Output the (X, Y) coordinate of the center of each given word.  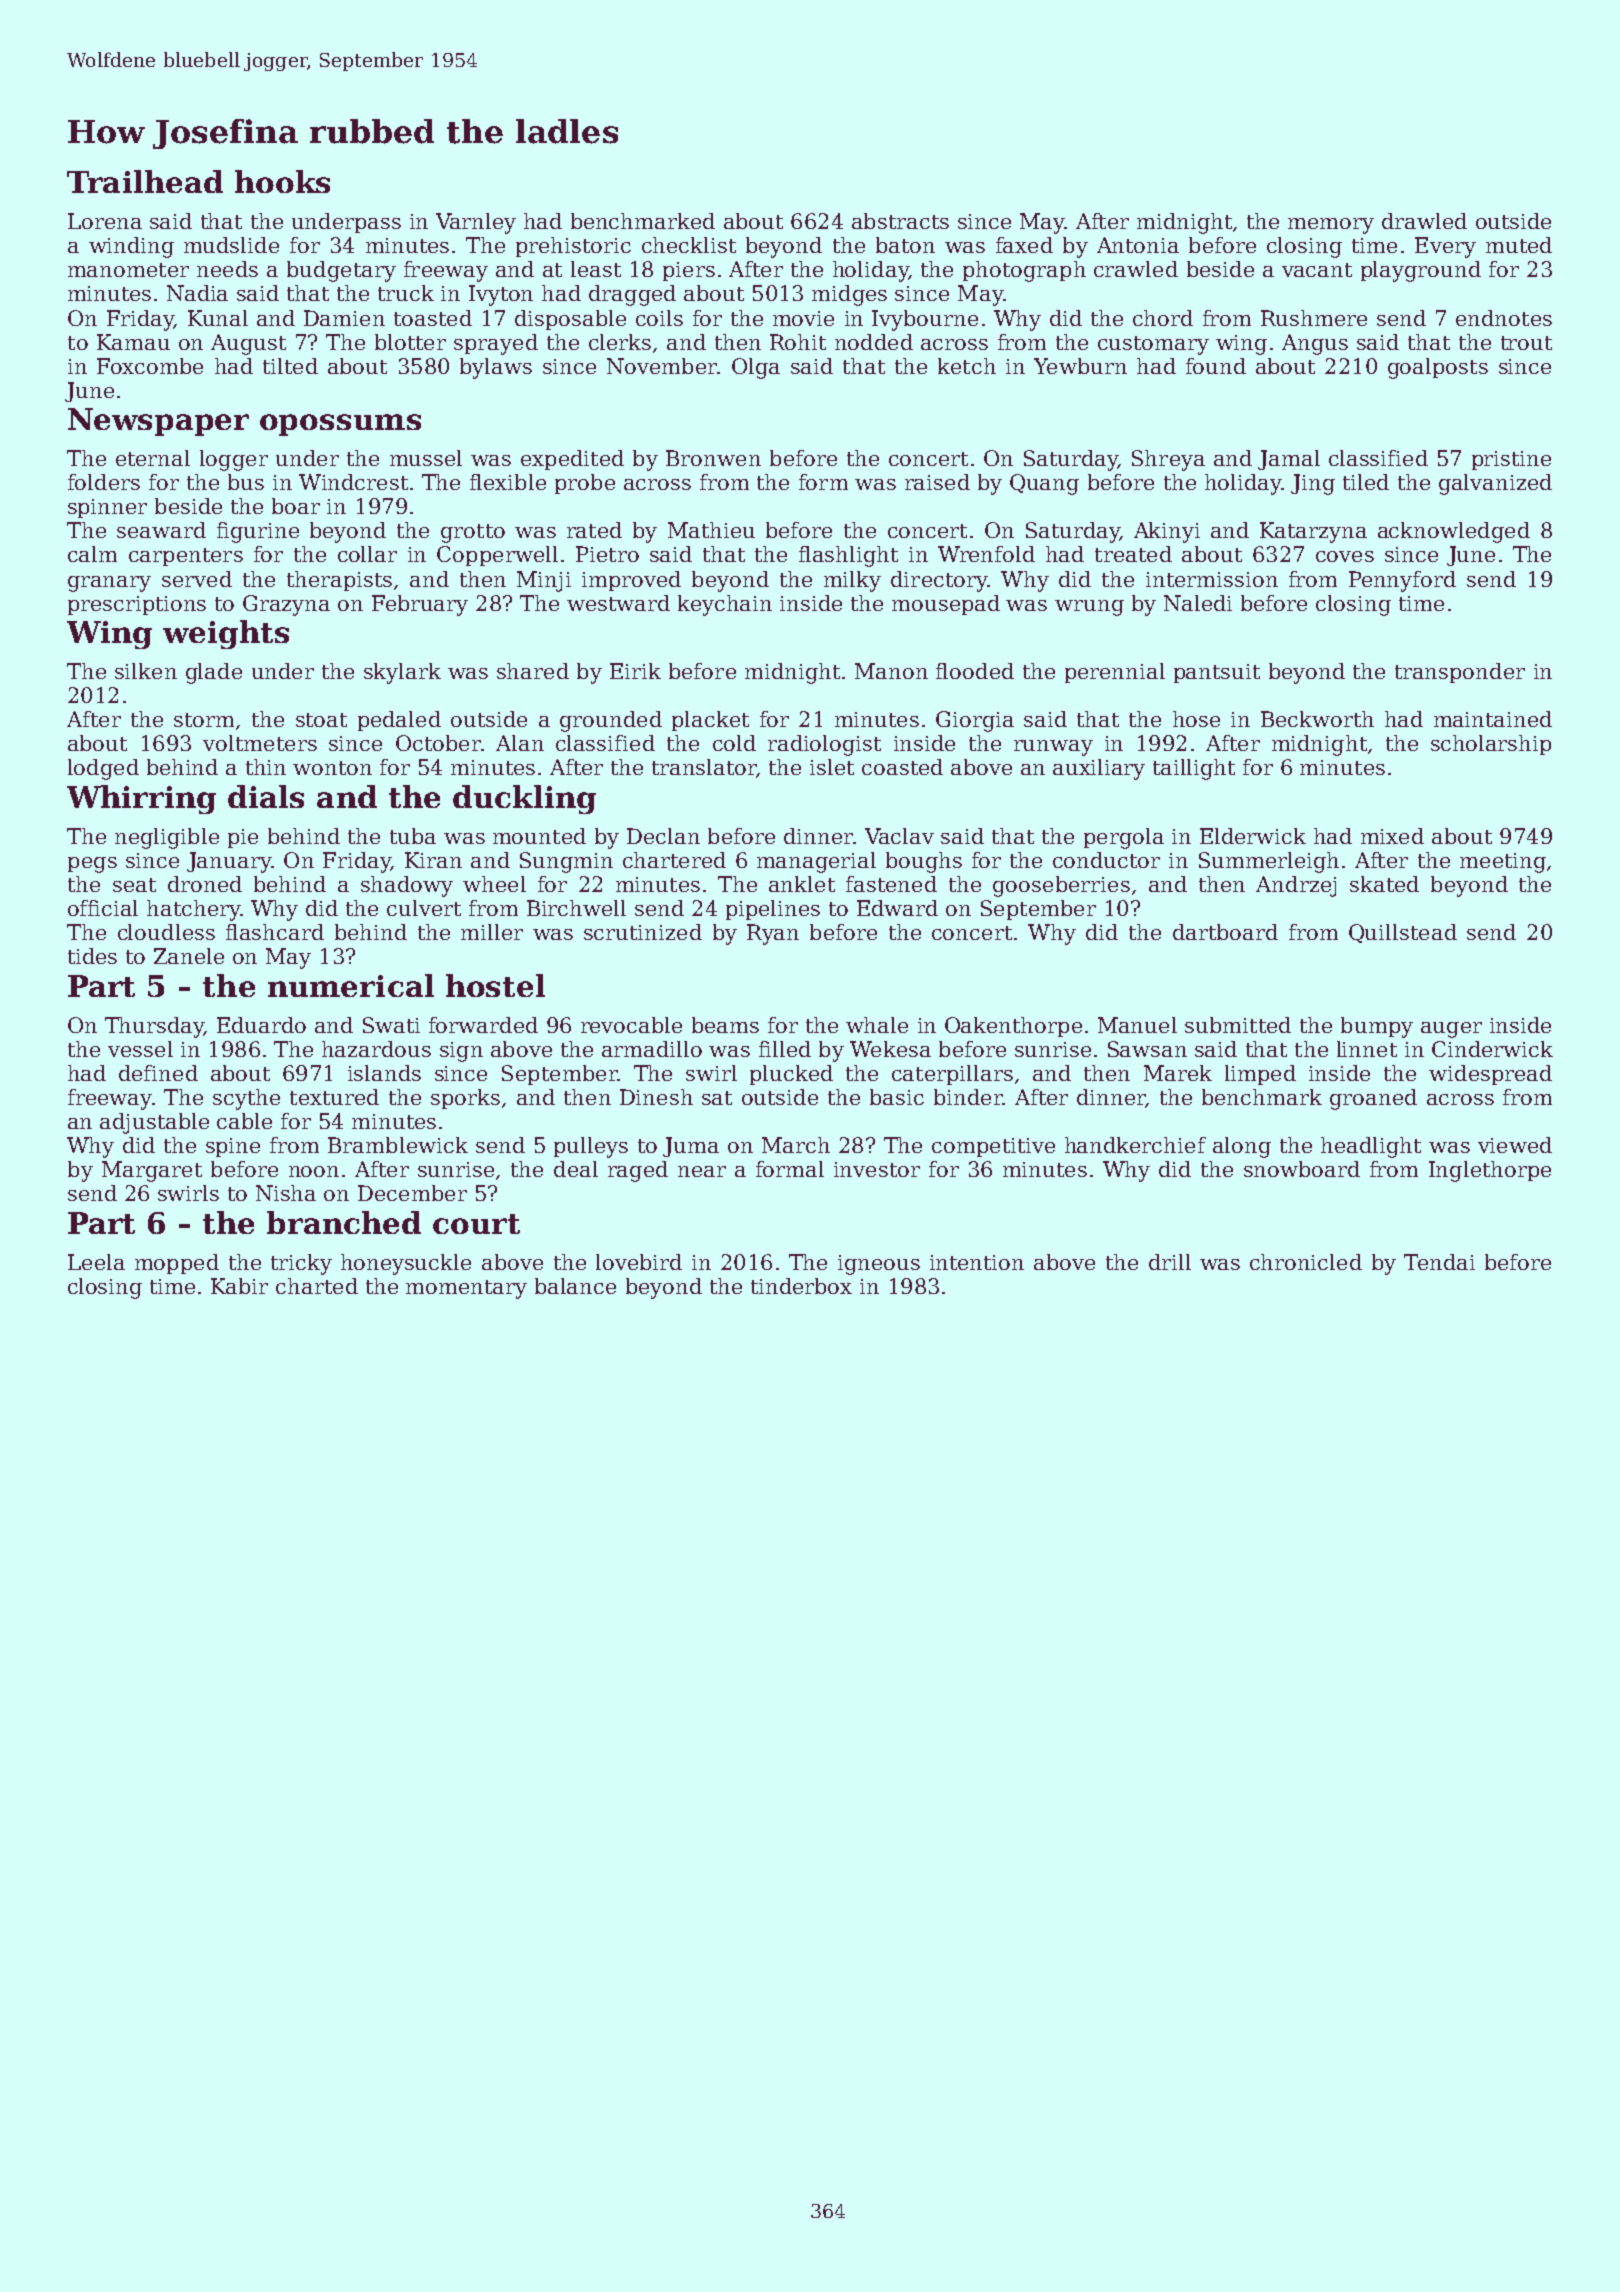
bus (246, 482)
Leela (96, 1262)
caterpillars (952, 1075)
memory (1331, 226)
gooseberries (1061, 886)
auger (1451, 1030)
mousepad (946, 605)
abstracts (900, 221)
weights (226, 634)
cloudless (166, 932)
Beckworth (1317, 719)
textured (334, 1097)
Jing (1313, 484)
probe (585, 484)
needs (227, 269)
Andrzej (1296, 886)
